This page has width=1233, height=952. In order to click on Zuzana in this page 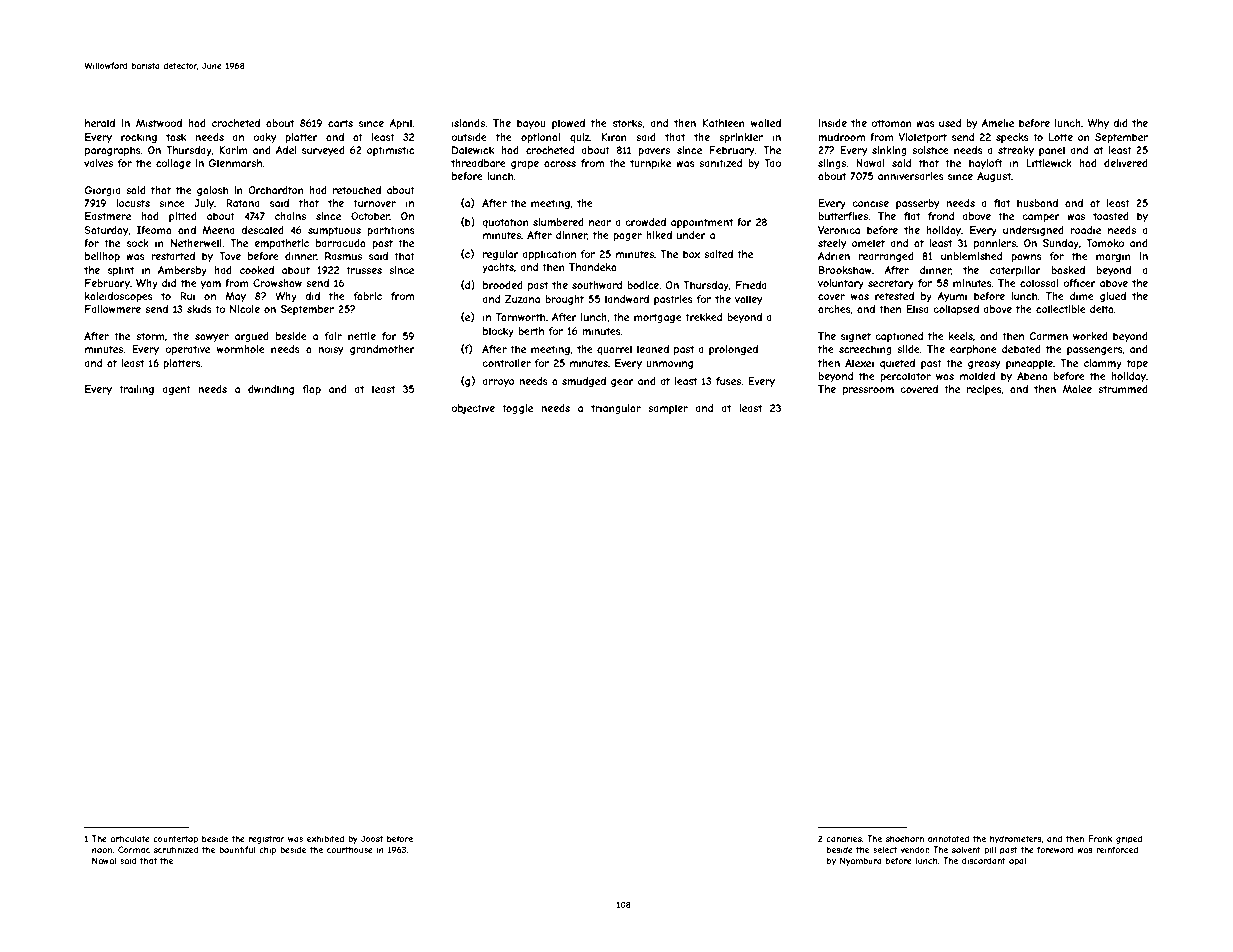, I will do `click(522, 299)`.
